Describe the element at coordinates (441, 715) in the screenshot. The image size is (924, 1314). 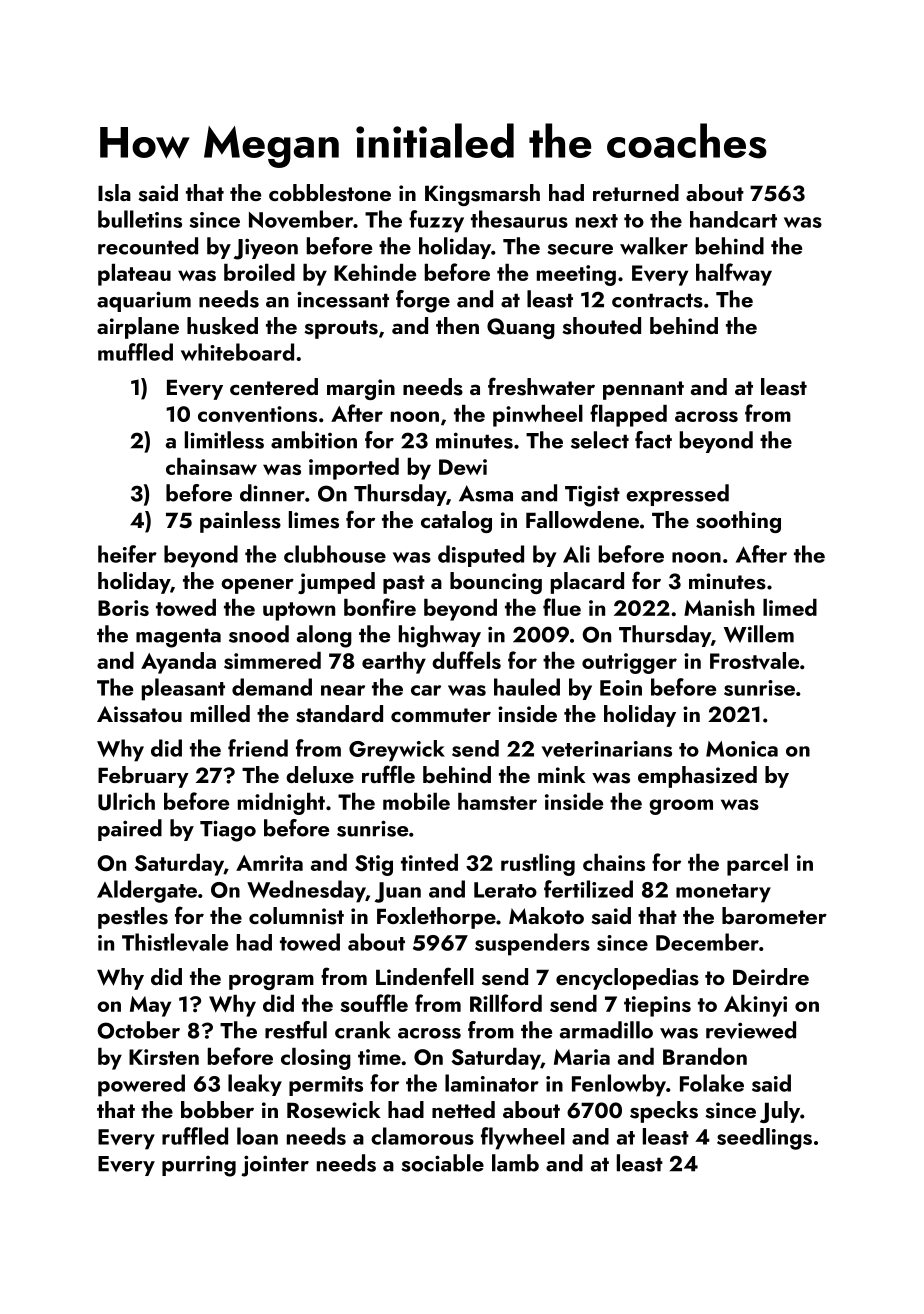
I see `commuter` at that location.
